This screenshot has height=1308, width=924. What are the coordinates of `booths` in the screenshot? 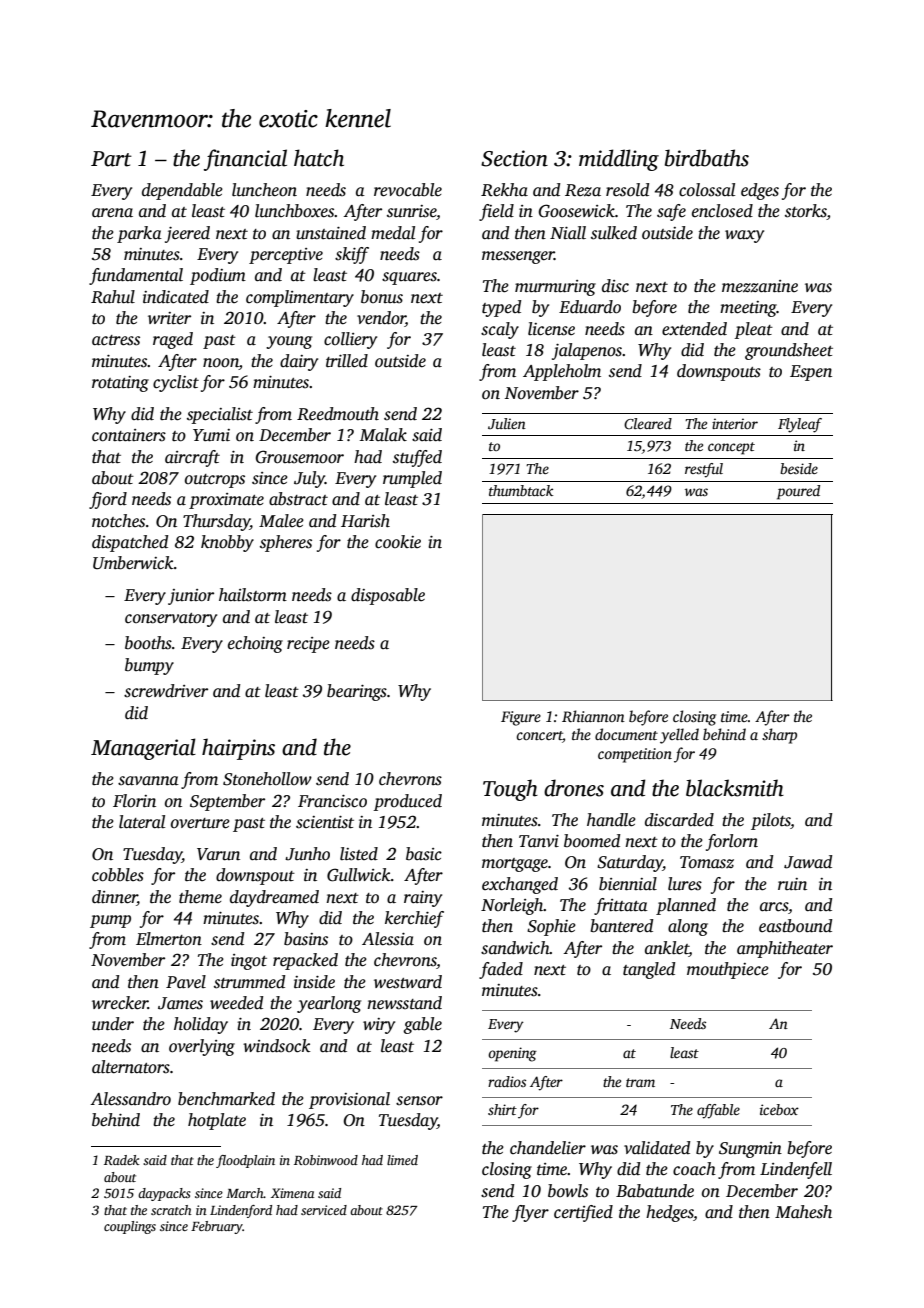 It's located at (148, 643).
